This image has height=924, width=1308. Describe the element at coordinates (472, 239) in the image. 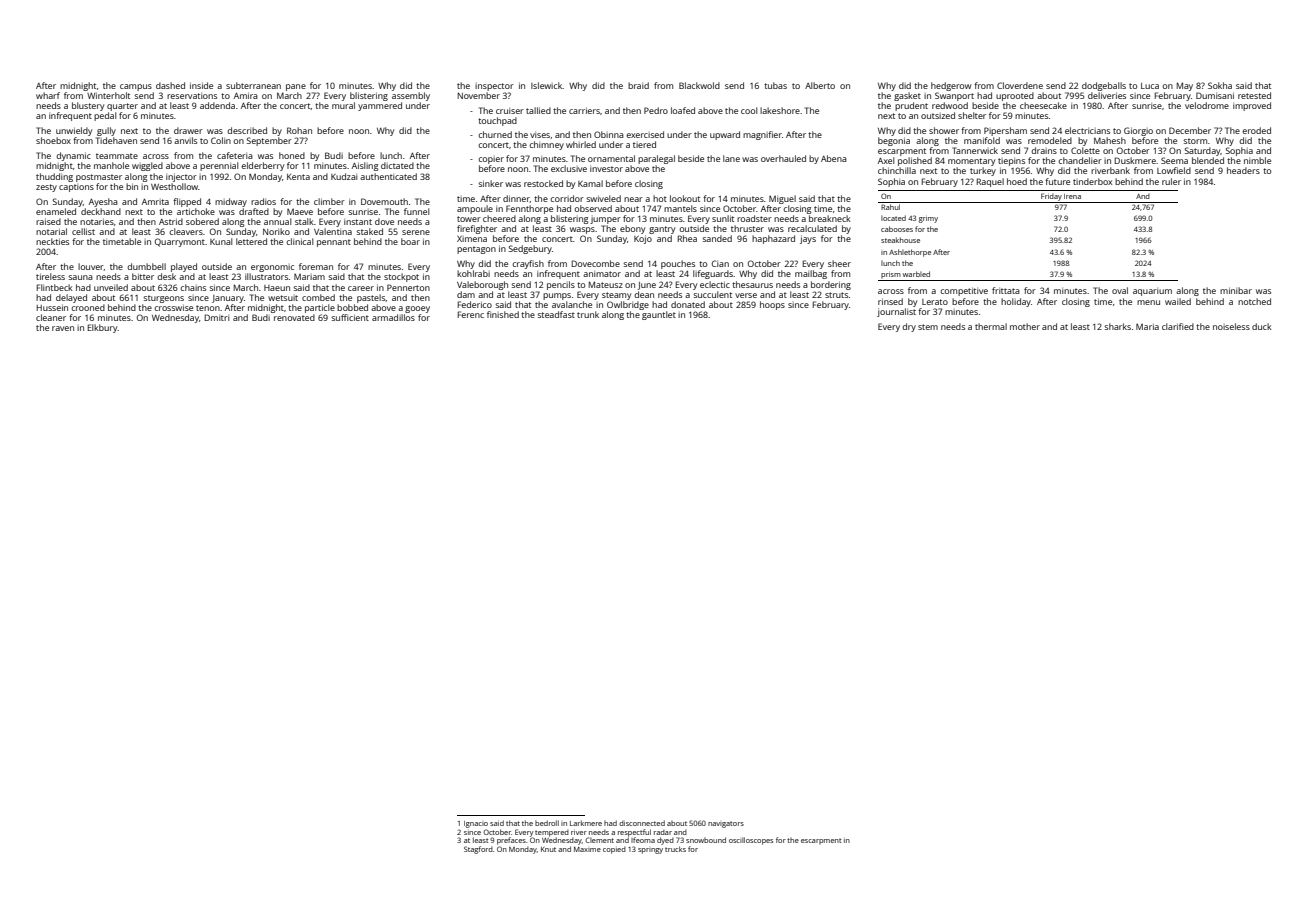

I see `Ximena` at that location.
